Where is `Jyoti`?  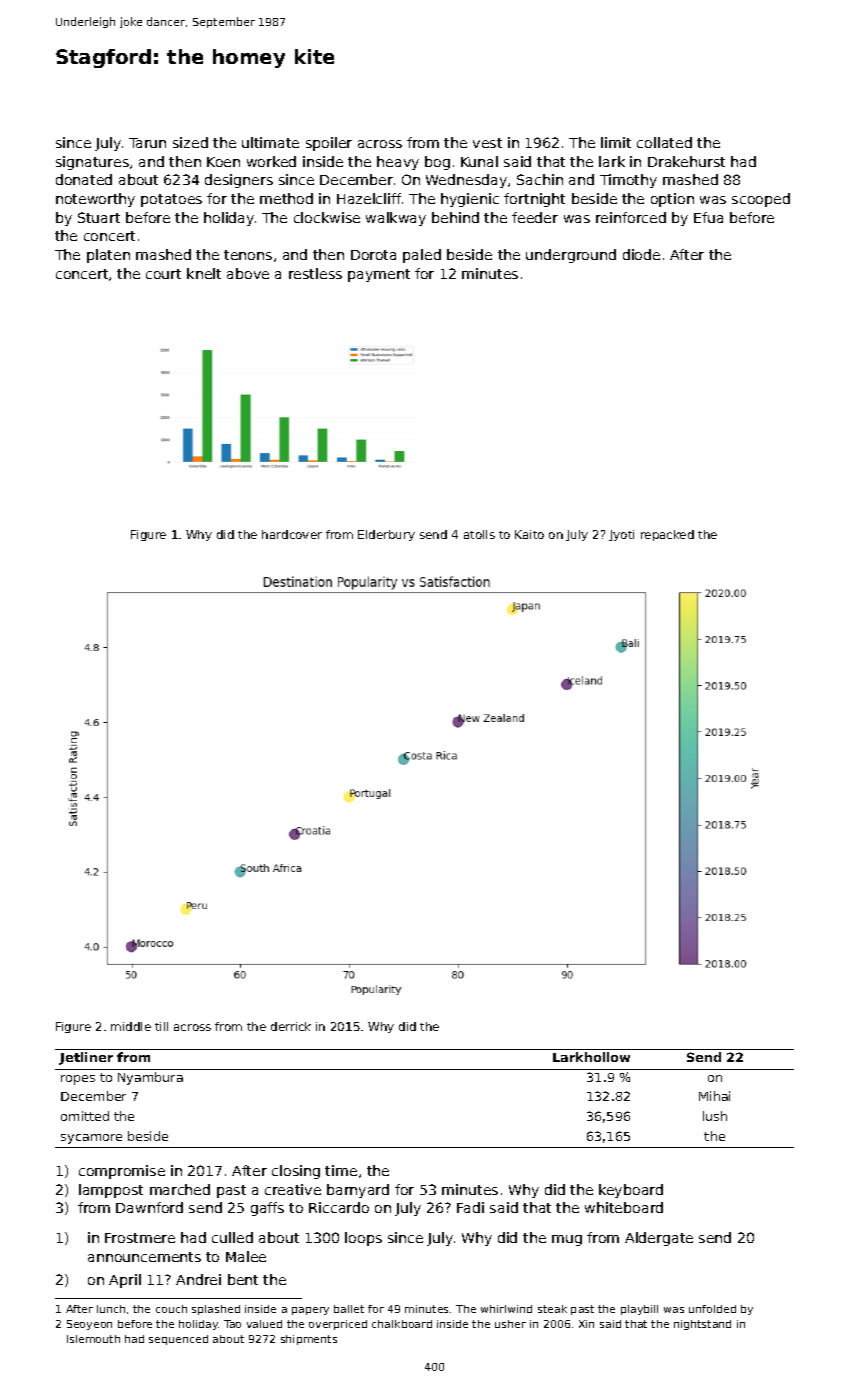 Jyoti is located at coordinates (621, 535).
